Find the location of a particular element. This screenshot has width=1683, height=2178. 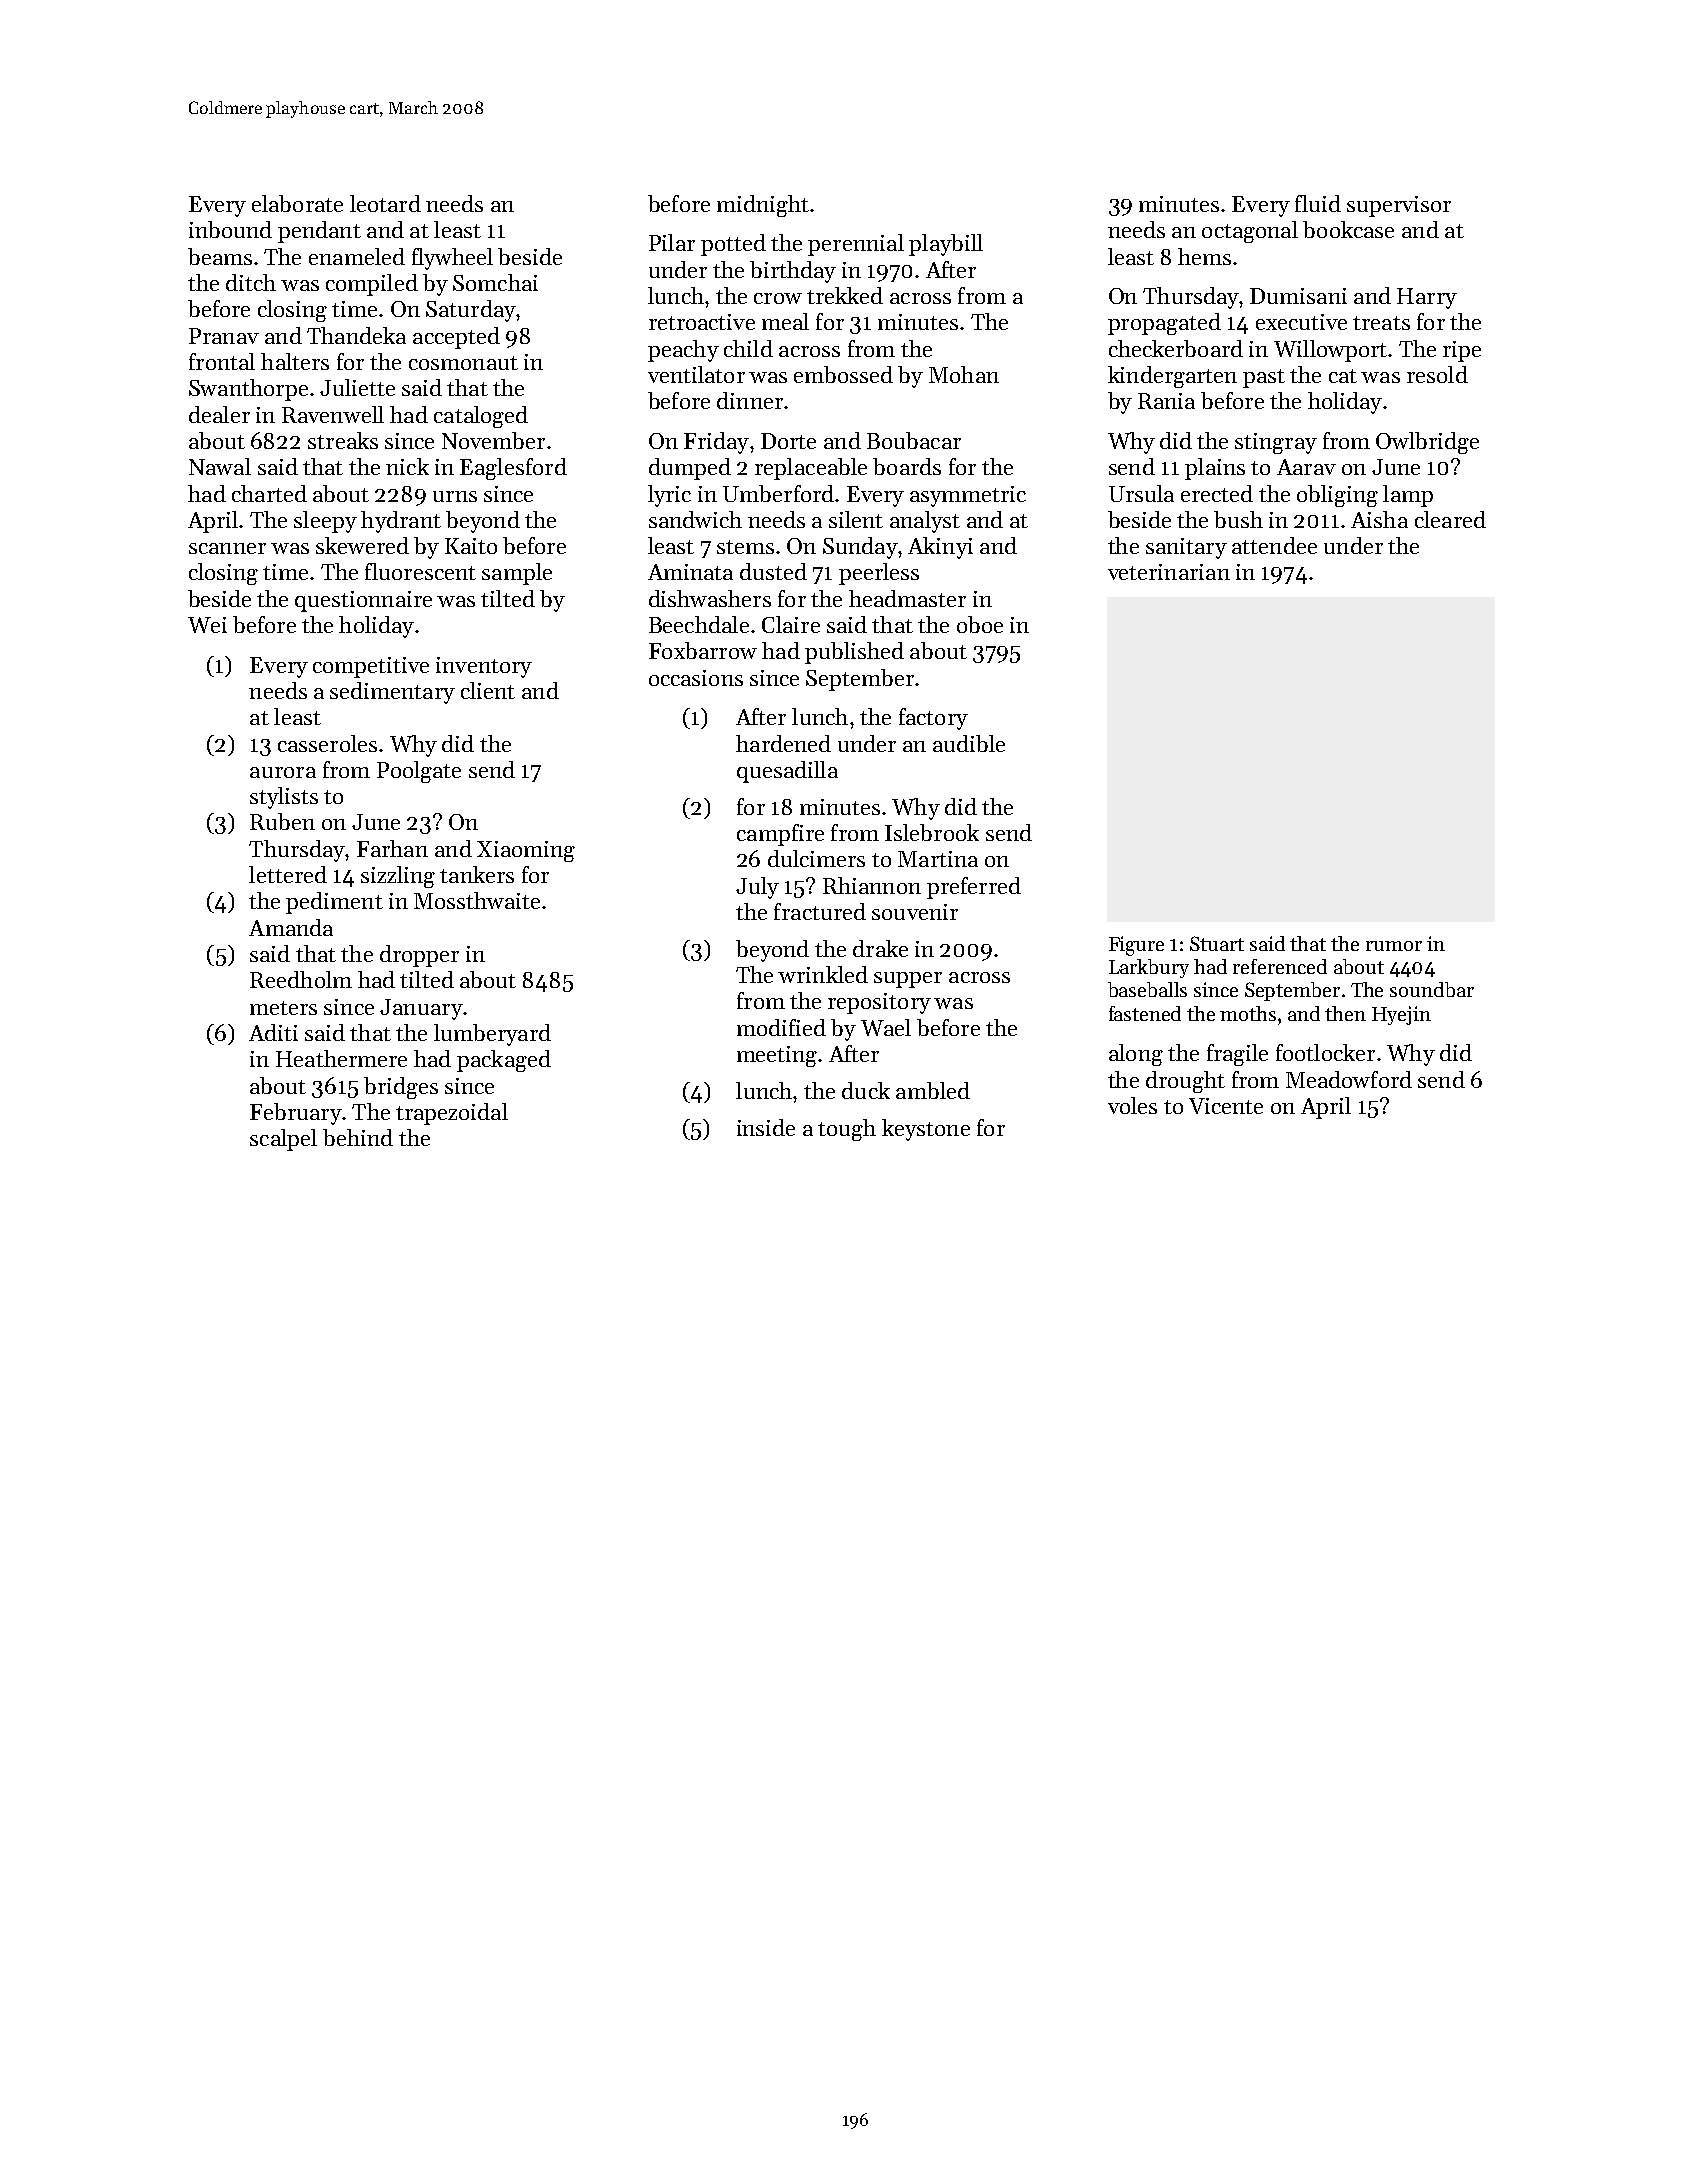

quesadilla is located at coordinates (787, 772).
